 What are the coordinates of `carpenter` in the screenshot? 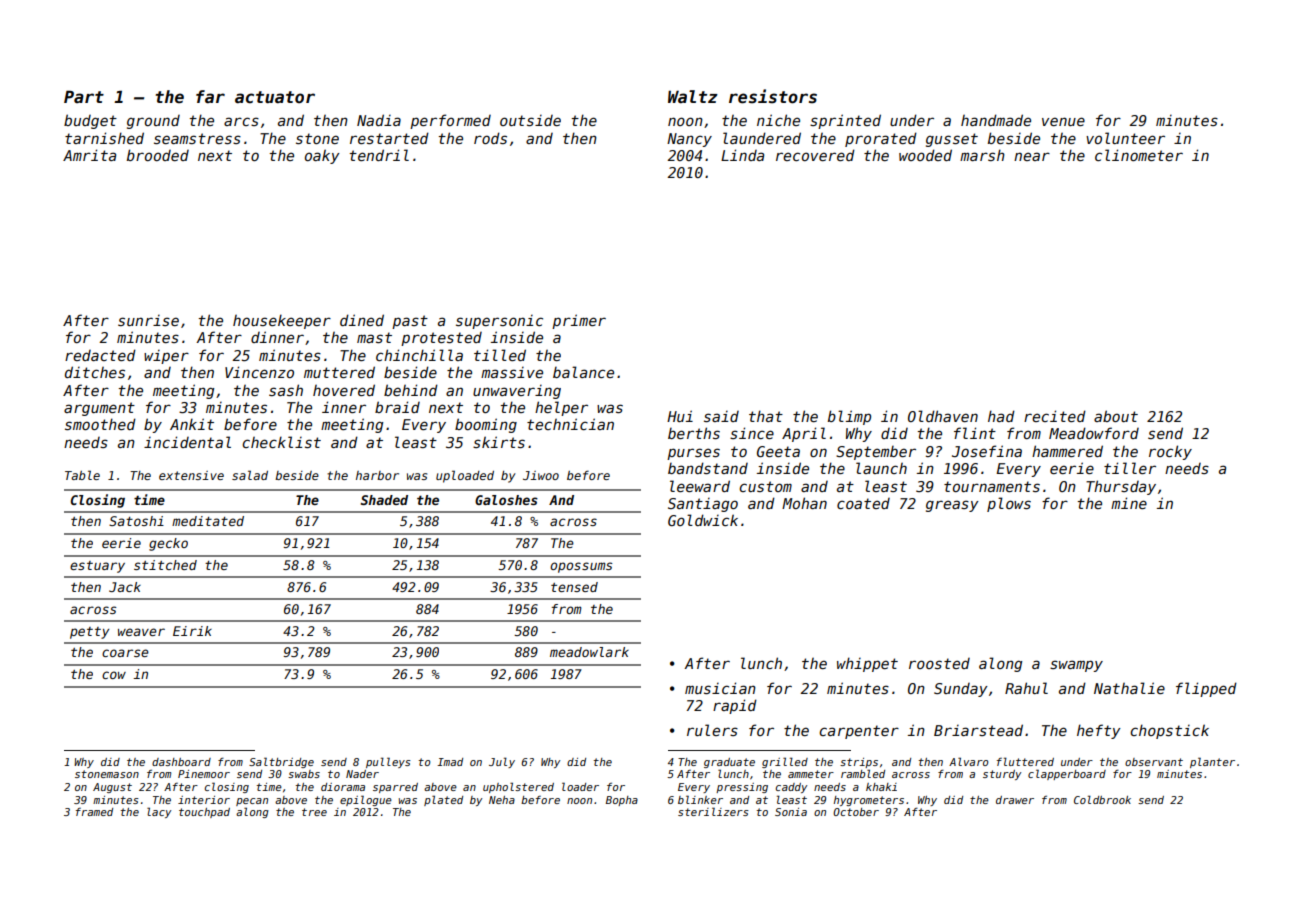 It's located at (859, 732).
